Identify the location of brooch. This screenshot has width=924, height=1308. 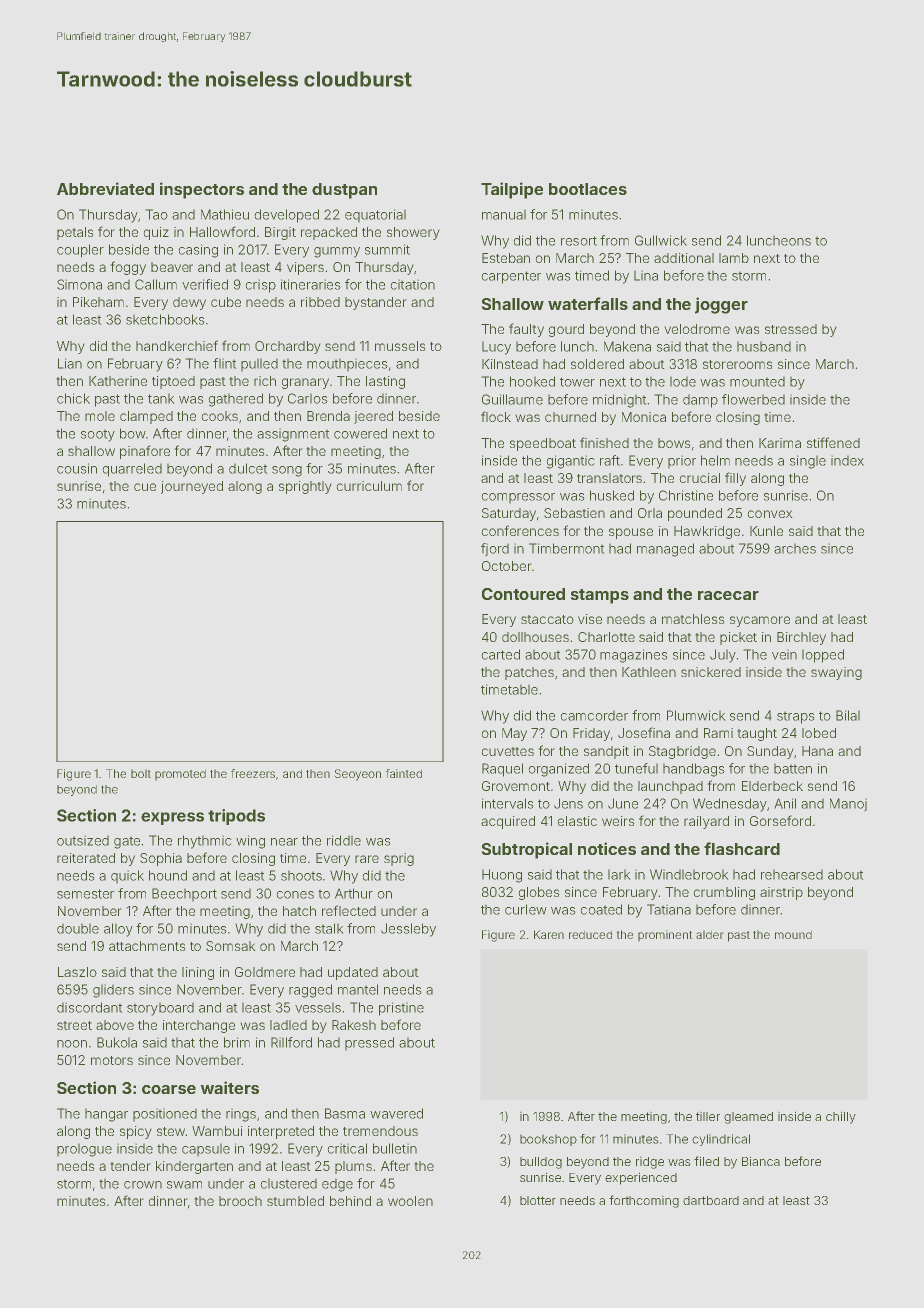
(240, 1201).
